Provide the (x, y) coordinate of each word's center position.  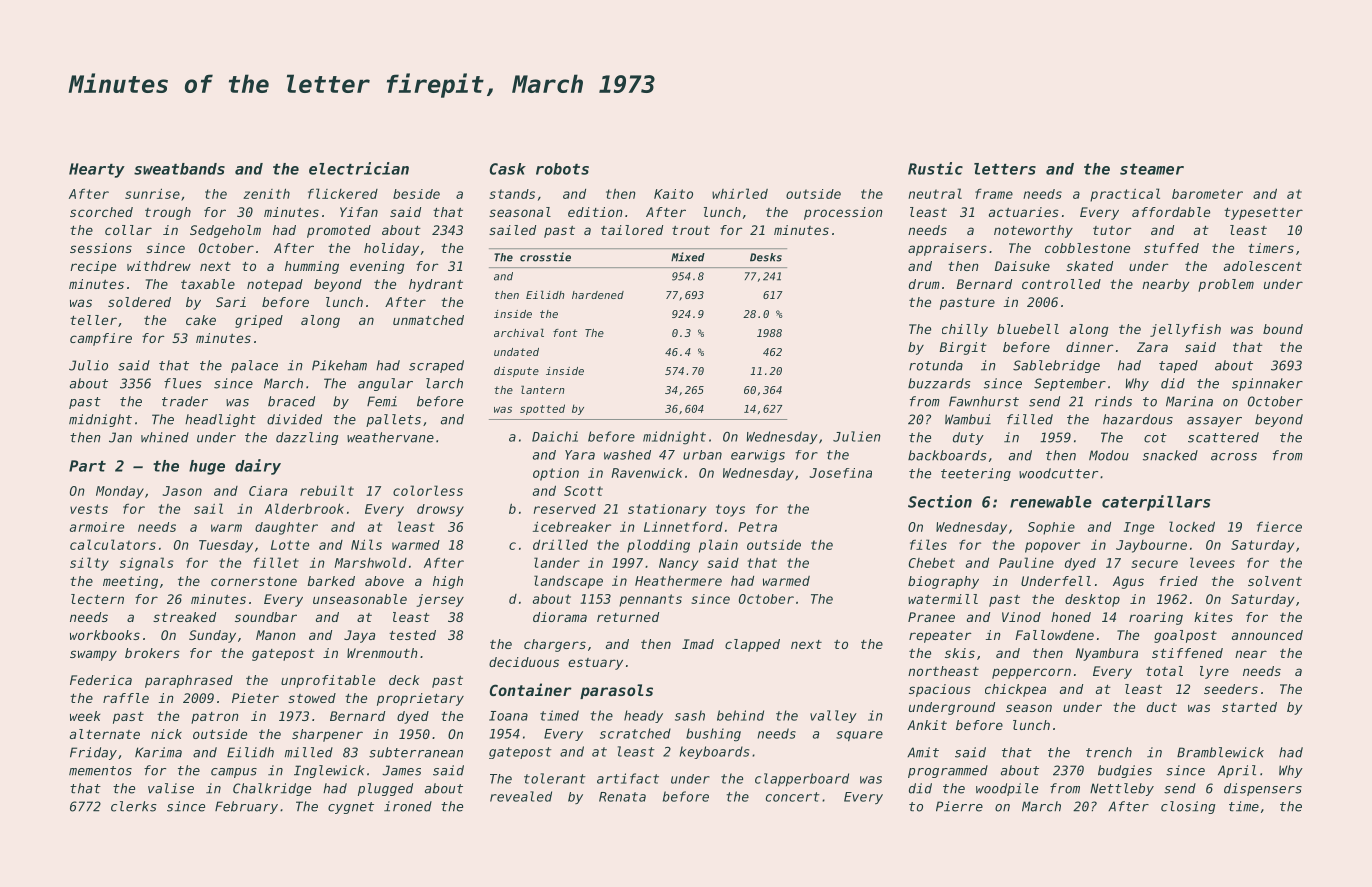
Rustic (935, 168)
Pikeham (339, 365)
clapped (752, 645)
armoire (97, 527)
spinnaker (1267, 384)
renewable (1051, 502)
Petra (757, 527)
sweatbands (179, 169)
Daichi (555, 436)
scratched (635, 733)
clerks (134, 806)
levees (1212, 562)
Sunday (212, 636)
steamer (1152, 169)
